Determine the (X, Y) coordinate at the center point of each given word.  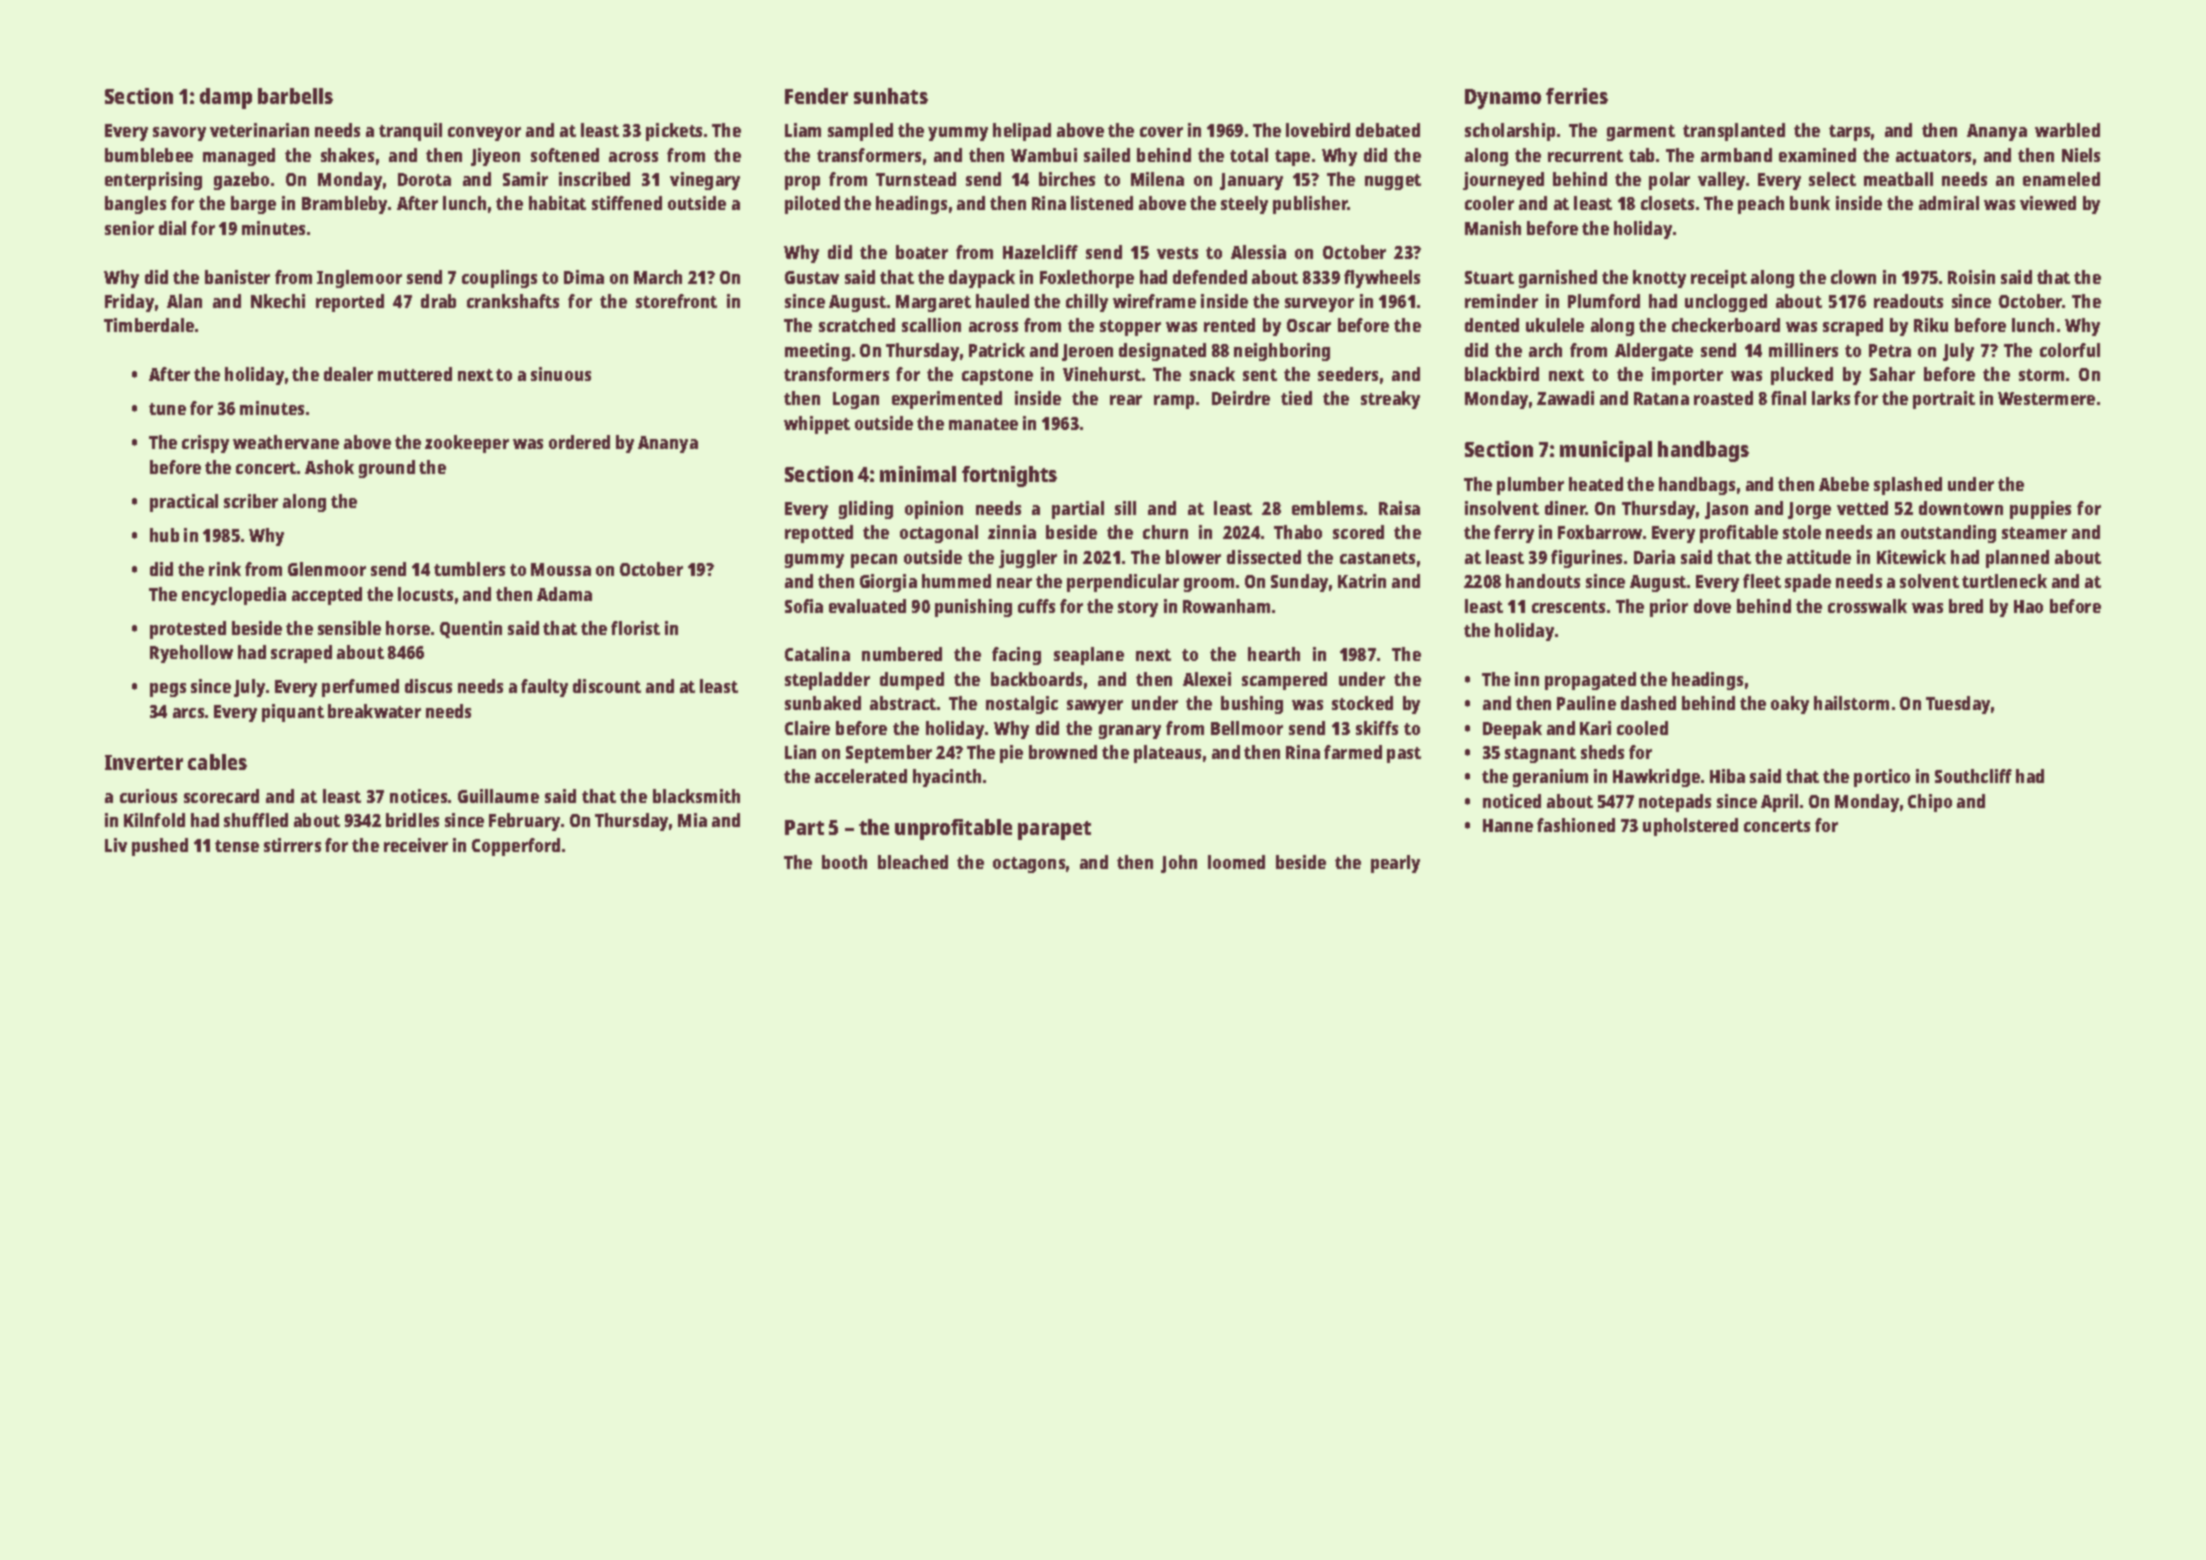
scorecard (221, 796)
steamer (2034, 533)
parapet (1054, 830)
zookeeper (467, 444)
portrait (1944, 400)
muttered (415, 374)
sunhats (891, 96)
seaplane (1089, 656)
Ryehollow (191, 654)
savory (179, 134)
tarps (1849, 133)
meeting (817, 352)
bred (1966, 606)
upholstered (1690, 827)
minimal (918, 474)
